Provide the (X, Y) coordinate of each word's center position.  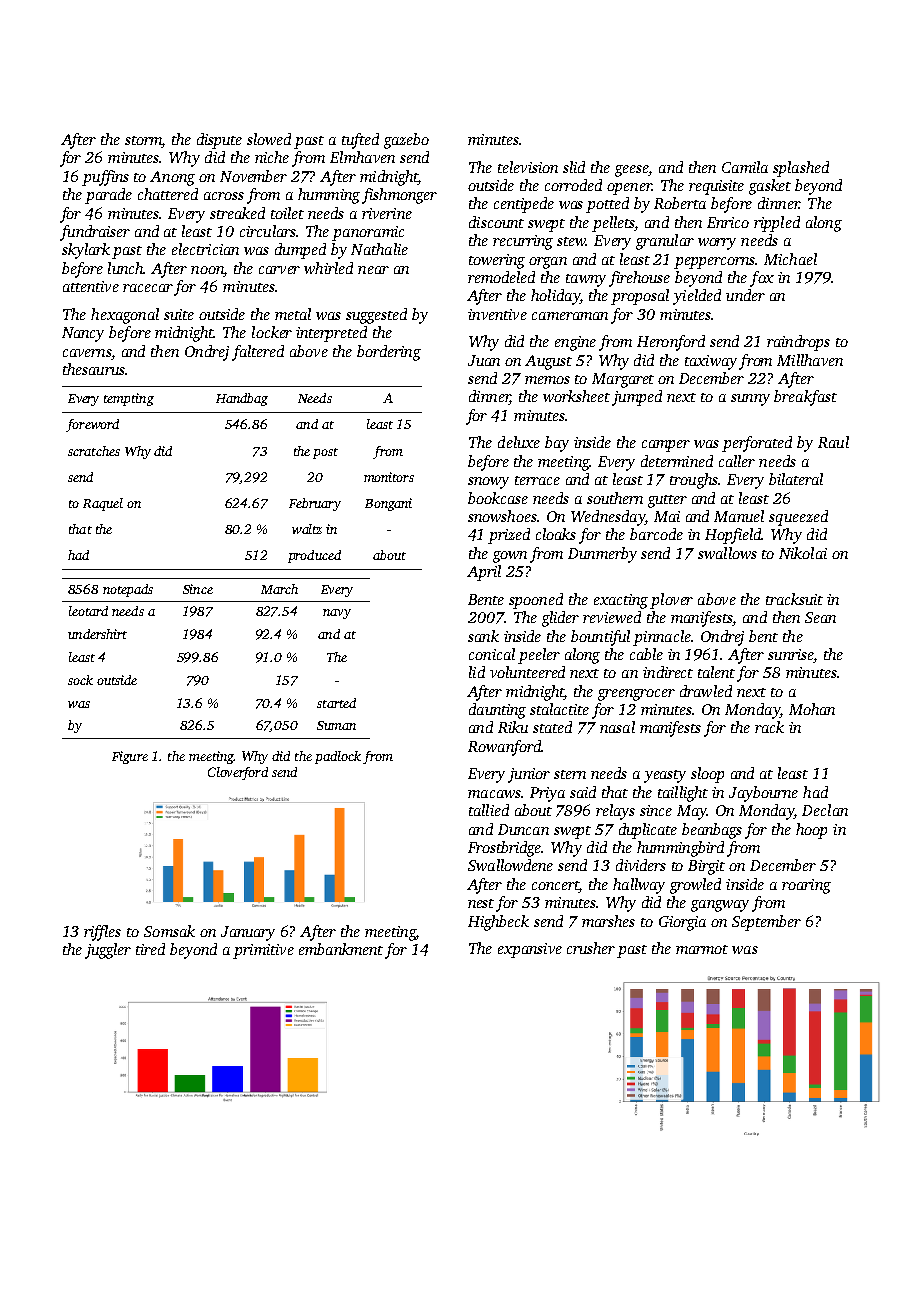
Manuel (739, 516)
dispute (219, 141)
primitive (263, 951)
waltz (307, 529)
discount (496, 222)
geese (632, 171)
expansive (530, 950)
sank (483, 636)
